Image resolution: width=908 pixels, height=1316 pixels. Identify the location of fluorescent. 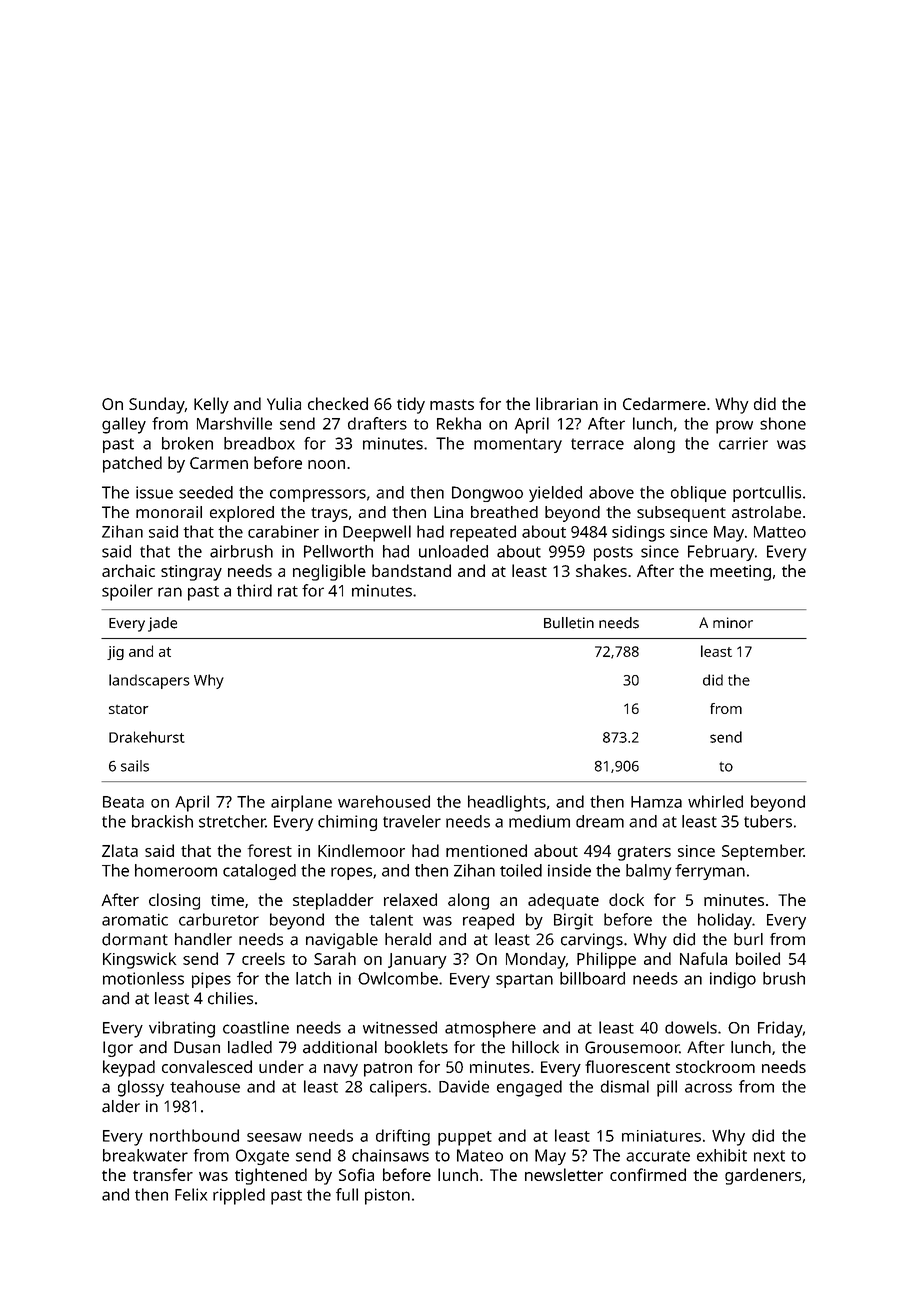
(627, 1066).
